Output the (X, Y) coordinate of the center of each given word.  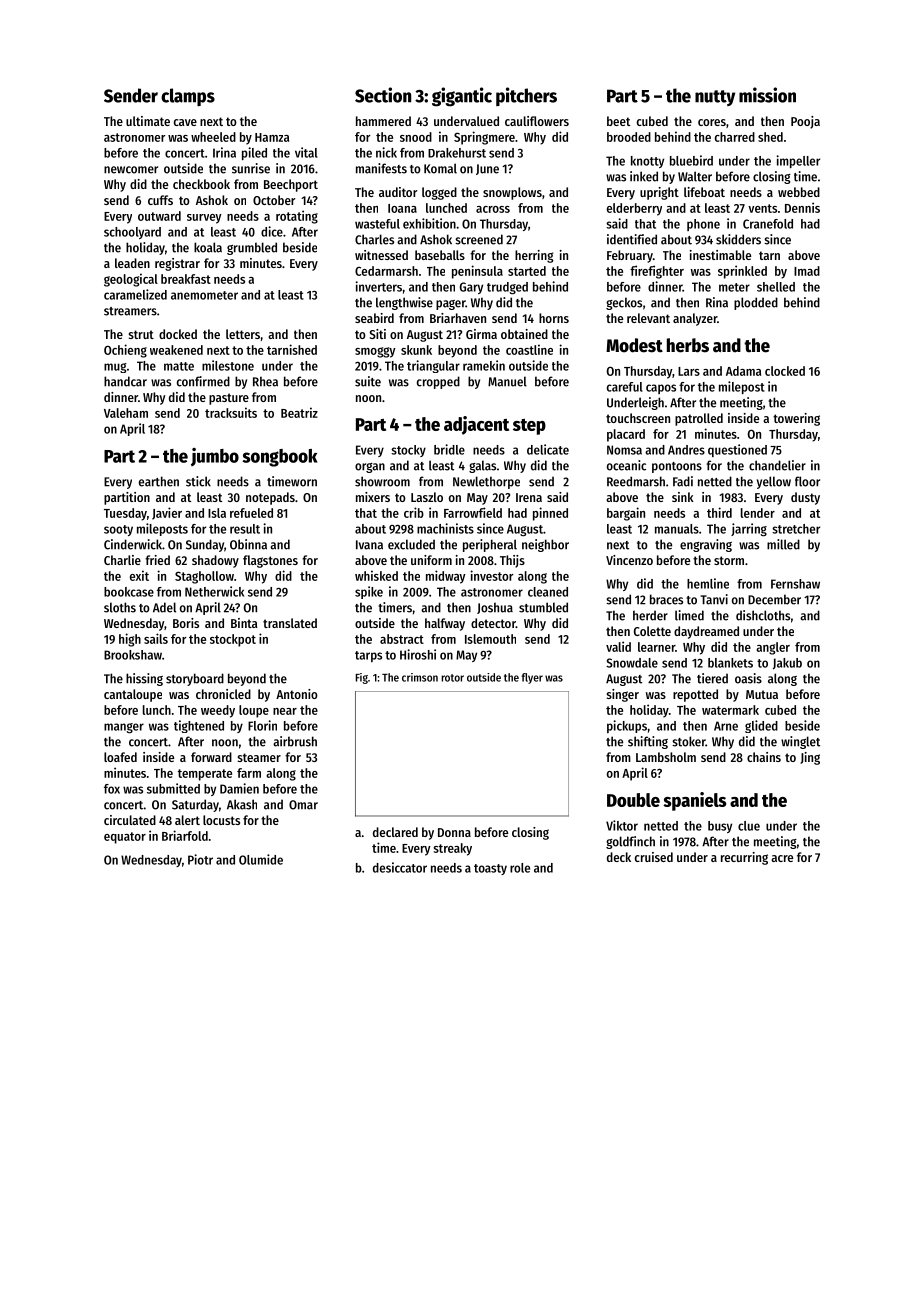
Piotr (200, 859)
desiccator (400, 867)
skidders (738, 239)
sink (683, 497)
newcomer (131, 170)
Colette (652, 631)
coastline (529, 349)
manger (124, 728)
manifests (381, 168)
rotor (452, 678)
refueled (251, 513)
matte (179, 366)
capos (661, 389)
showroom (382, 481)
